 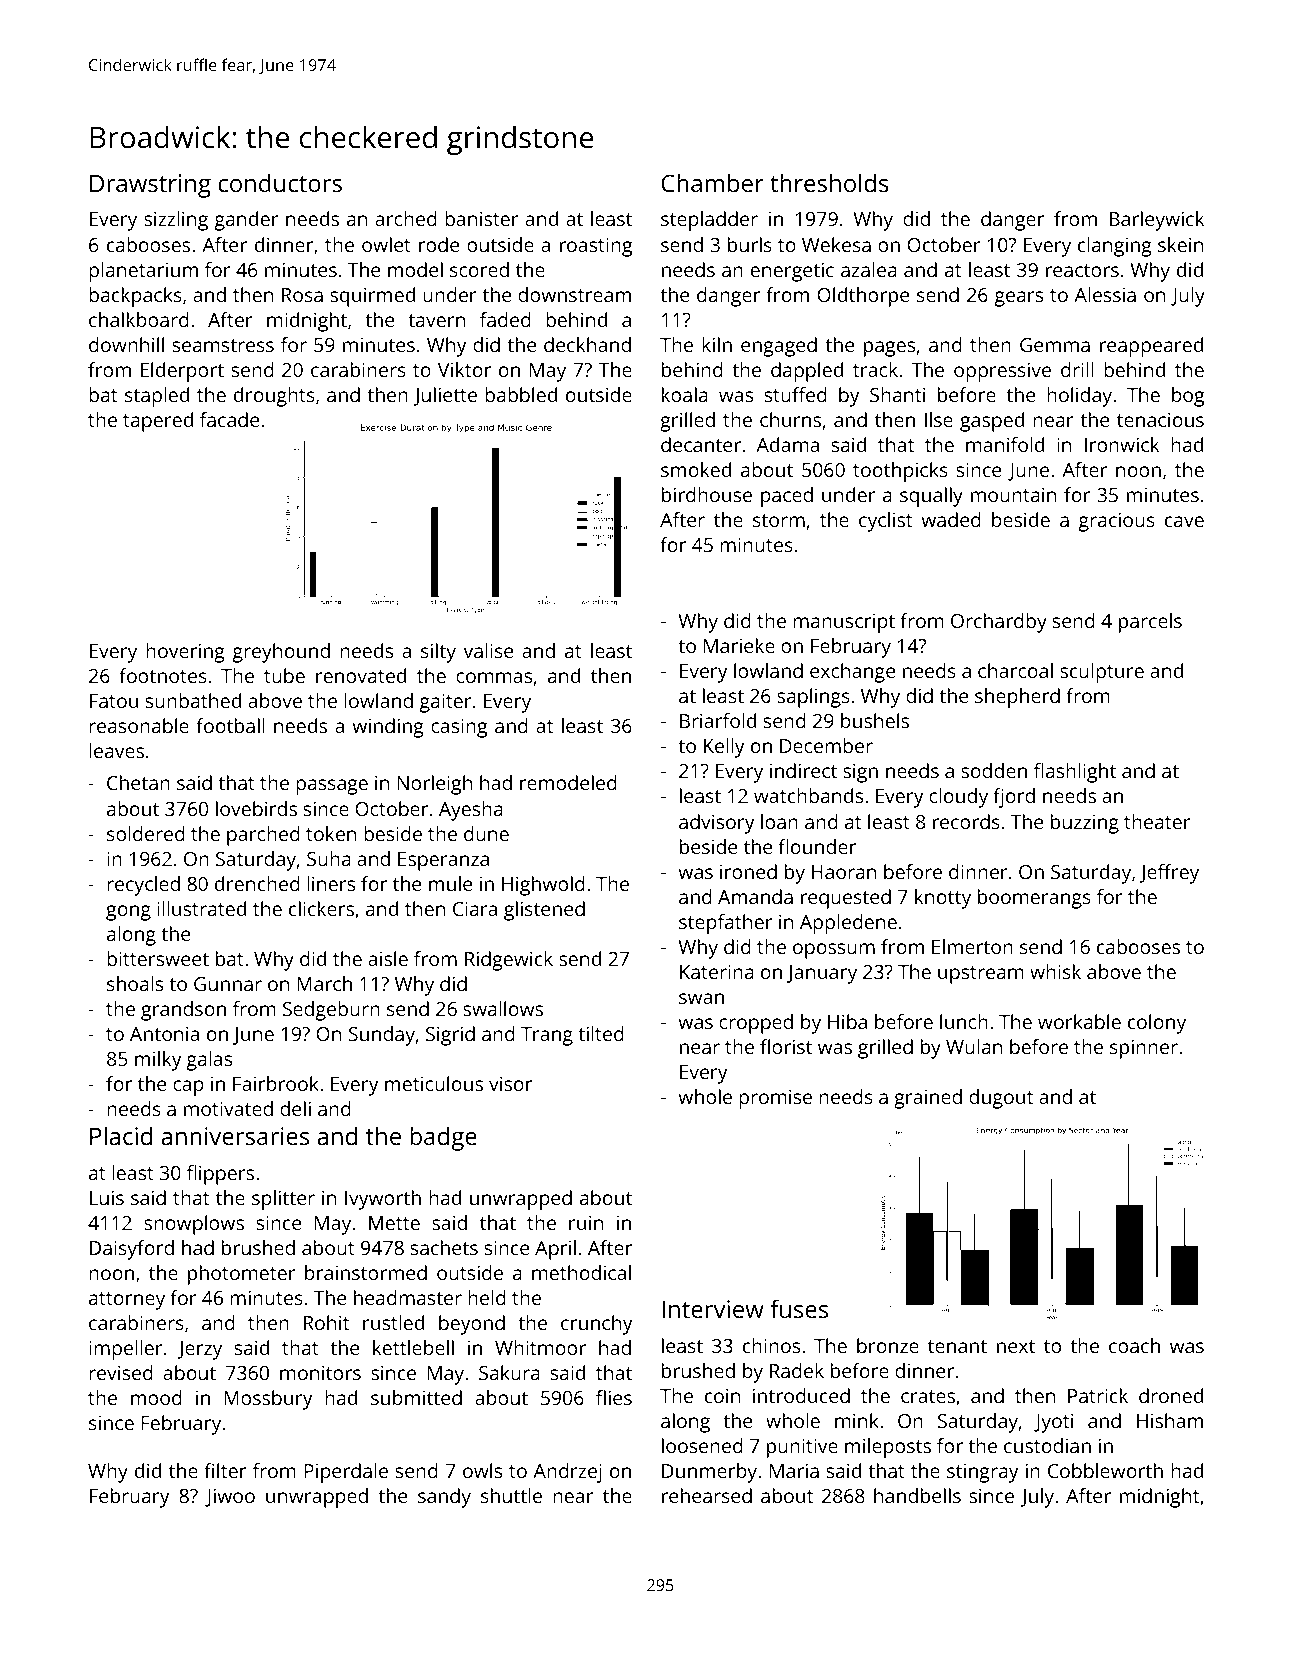 I want to click on Marieke, so click(x=739, y=645).
